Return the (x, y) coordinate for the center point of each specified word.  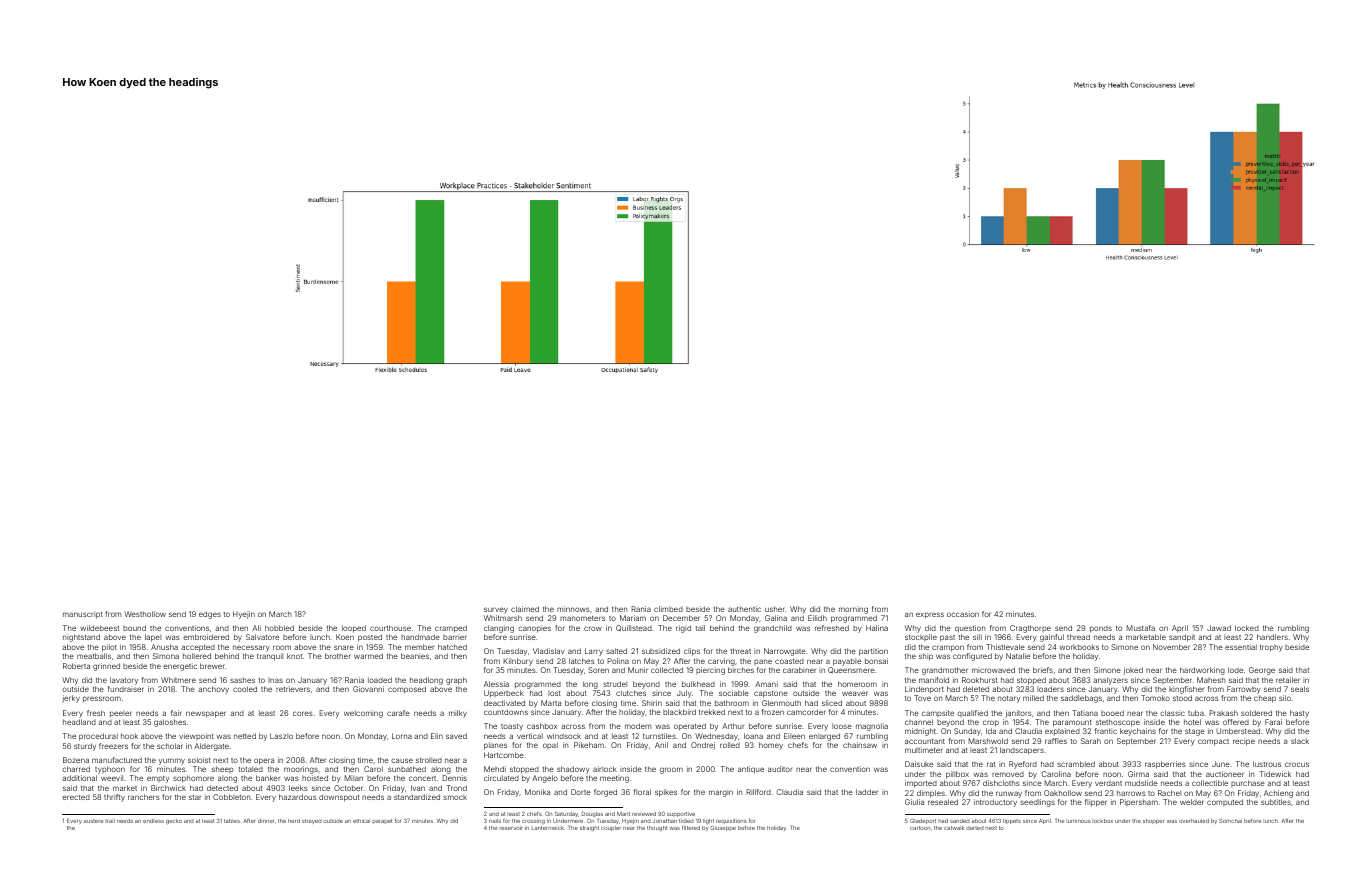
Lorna (402, 736)
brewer (212, 666)
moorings (301, 770)
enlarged (824, 737)
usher (775, 609)
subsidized (661, 651)
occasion (963, 614)
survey (496, 610)
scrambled (1076, 764)
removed (1008, 774)
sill (977, 637)
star (195, 797)
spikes (666, 793)
